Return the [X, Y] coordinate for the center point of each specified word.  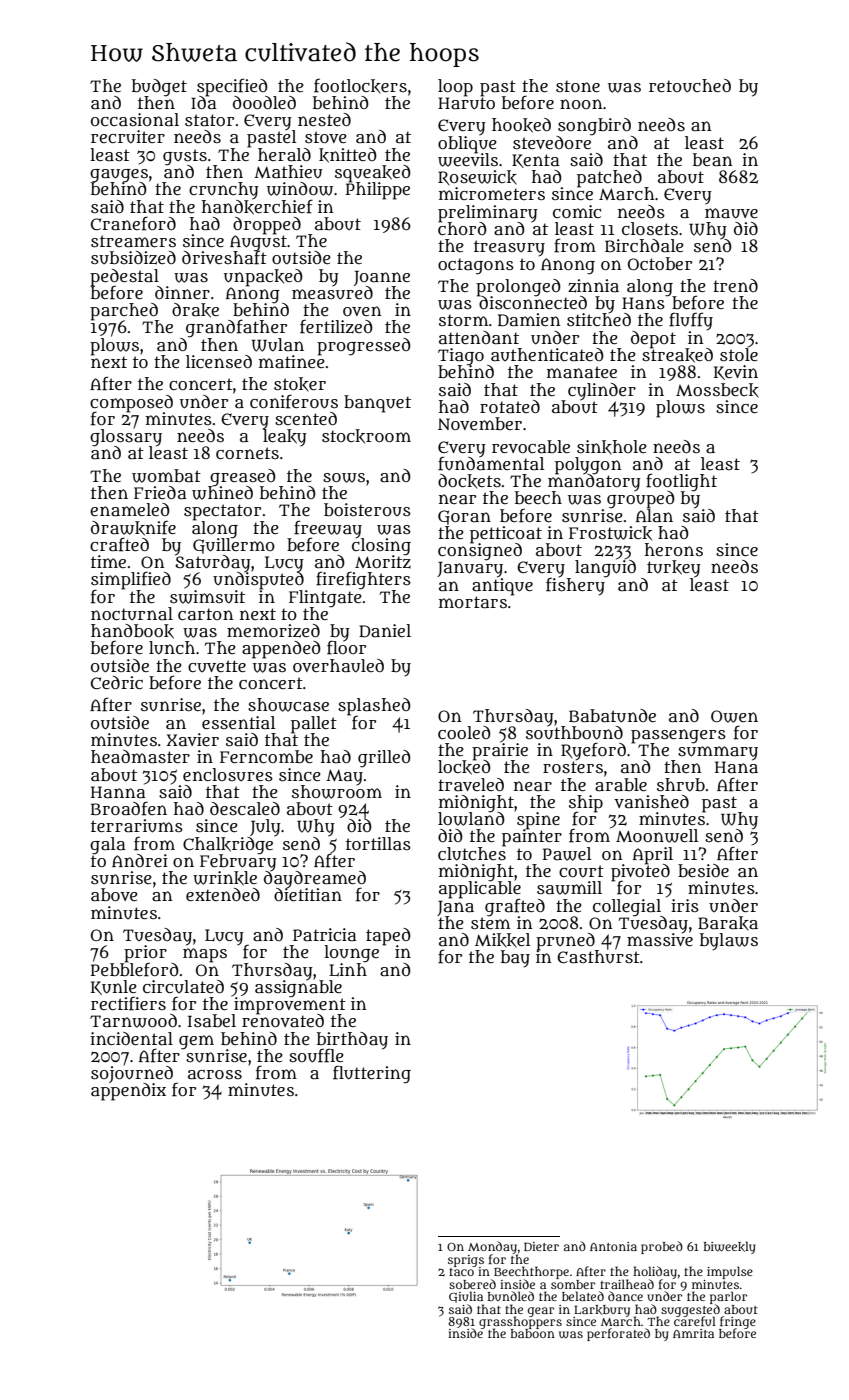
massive [660, 940]
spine [538, 820]
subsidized [133, 258]
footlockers [360, 86]
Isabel [212, 1020]
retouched [690, 86]
